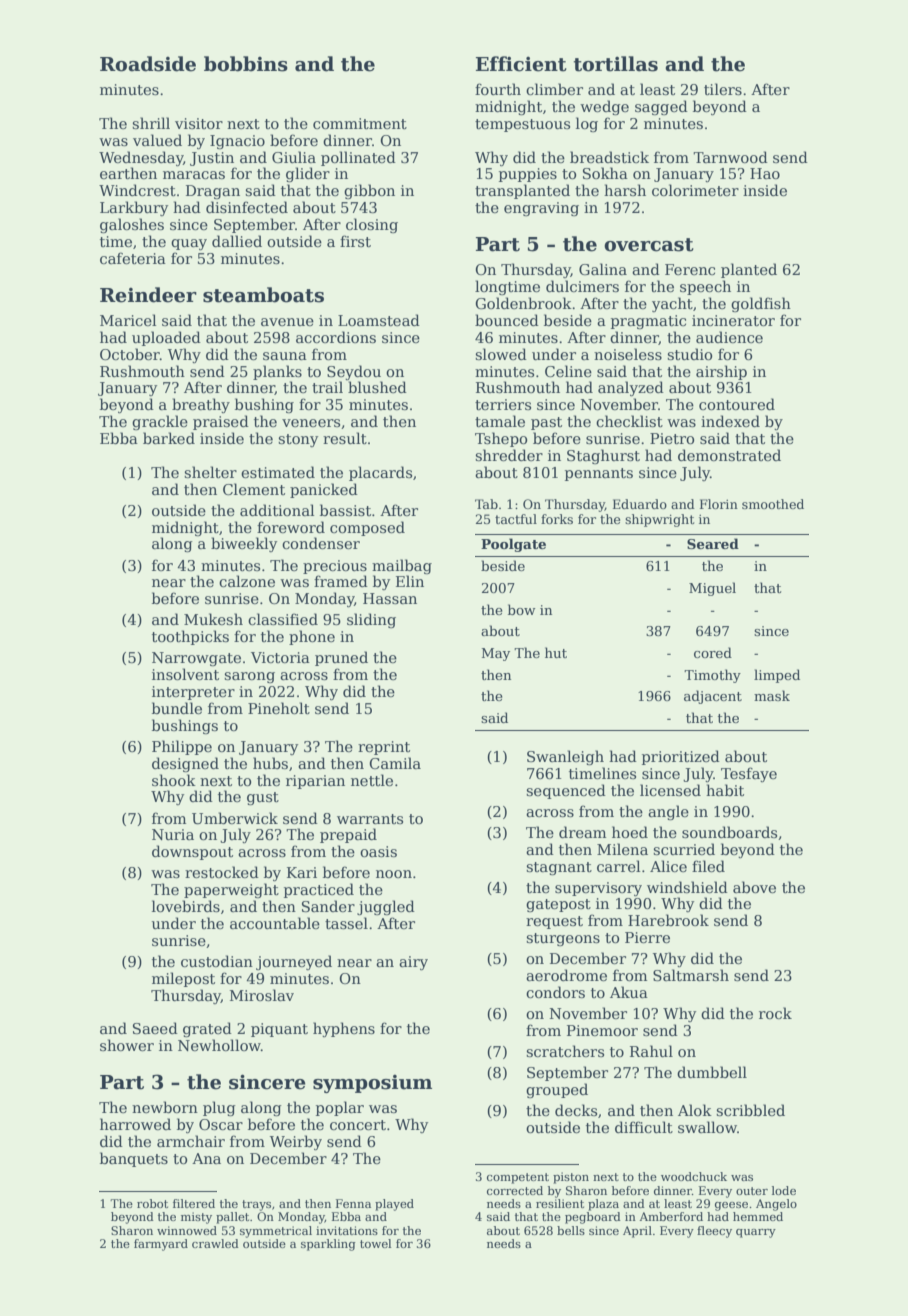  Describe the element at coordinates (631, 388) in the screenshot. I see `analyzed` at that location.
